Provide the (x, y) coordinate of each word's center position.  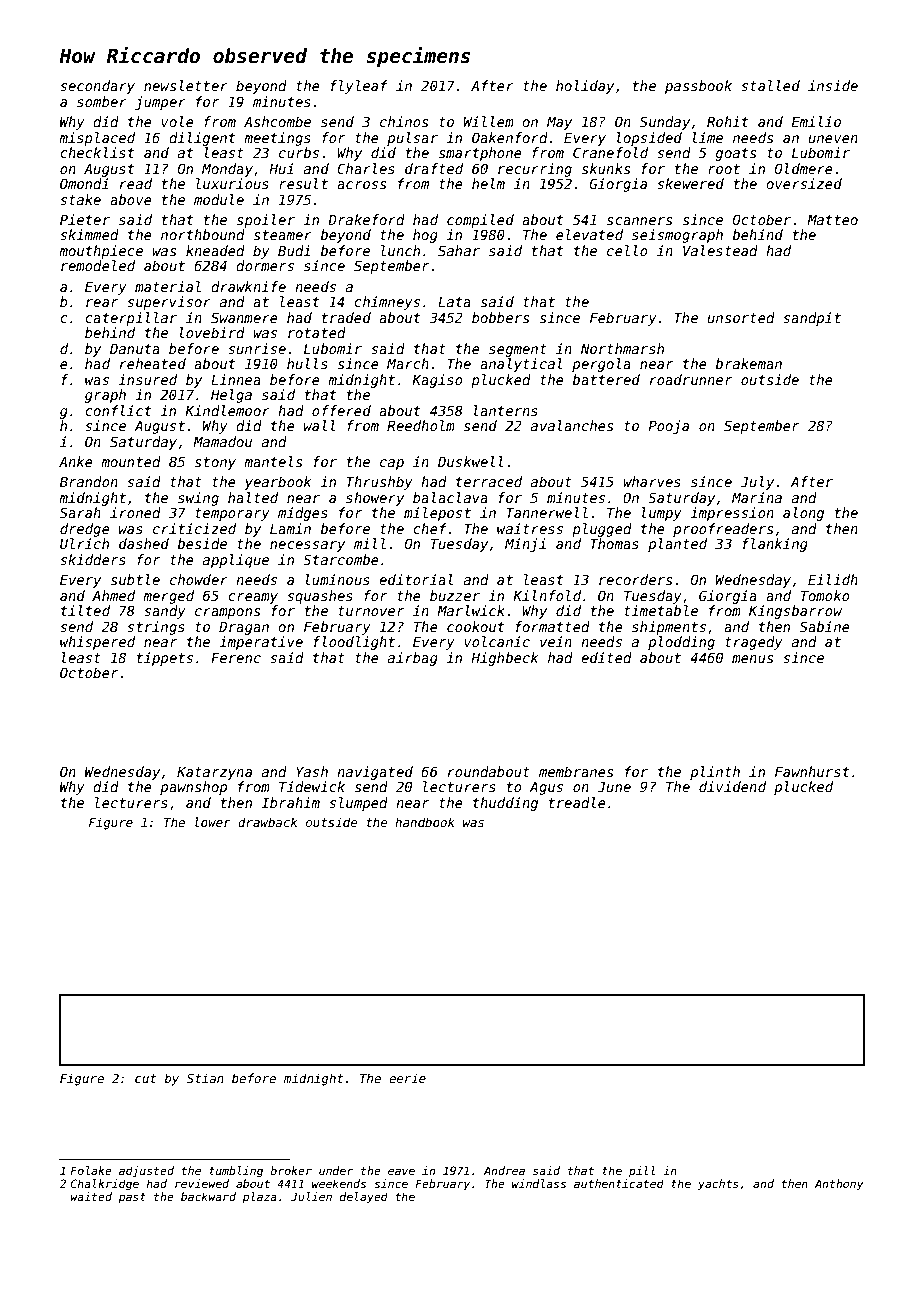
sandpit (812, 319)
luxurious (232, 183)
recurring (535, 170)
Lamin (290, 528)
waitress (530, 528)
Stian (205, 1078)
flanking (775, 545)
